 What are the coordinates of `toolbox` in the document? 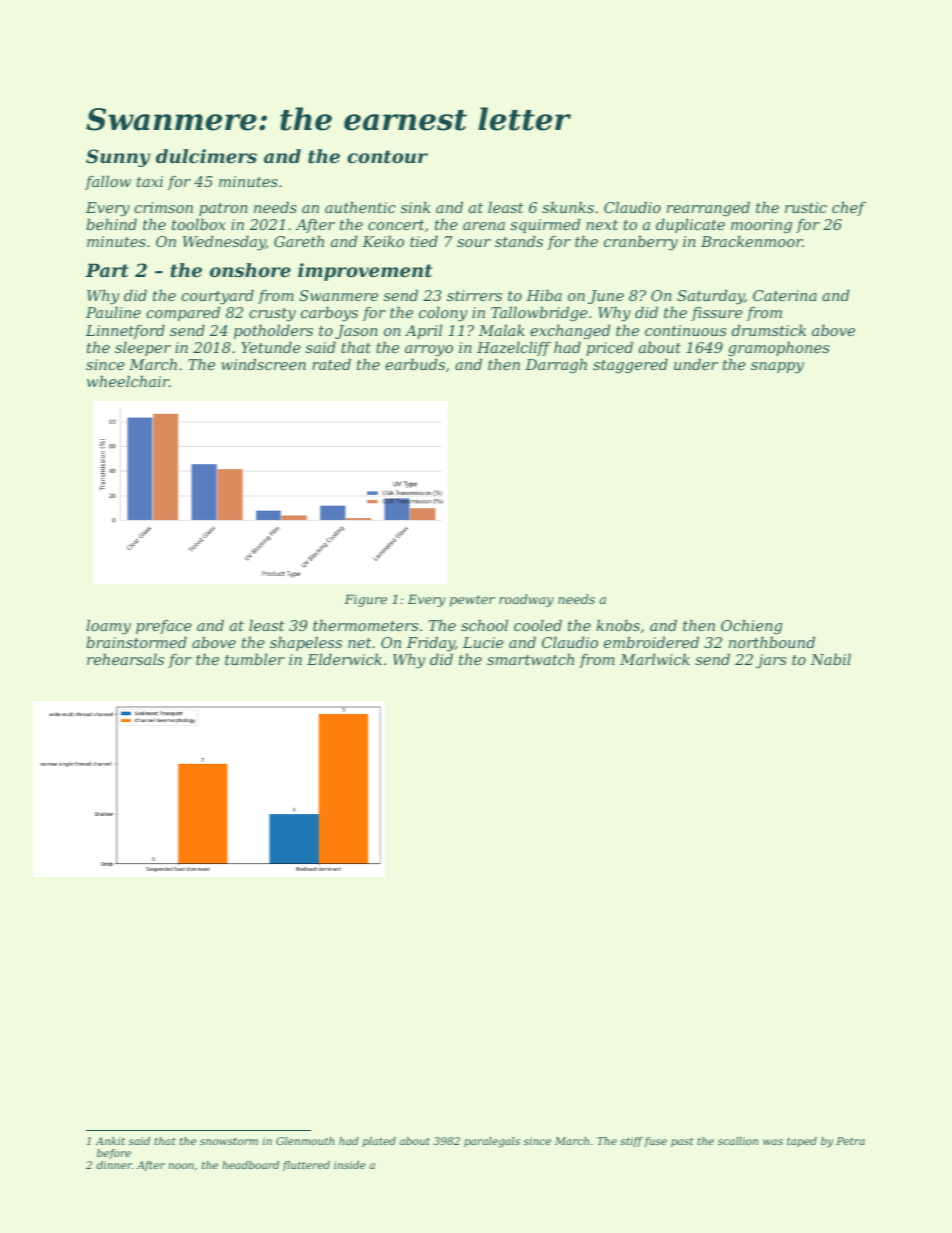 It's located at (199, 224).
